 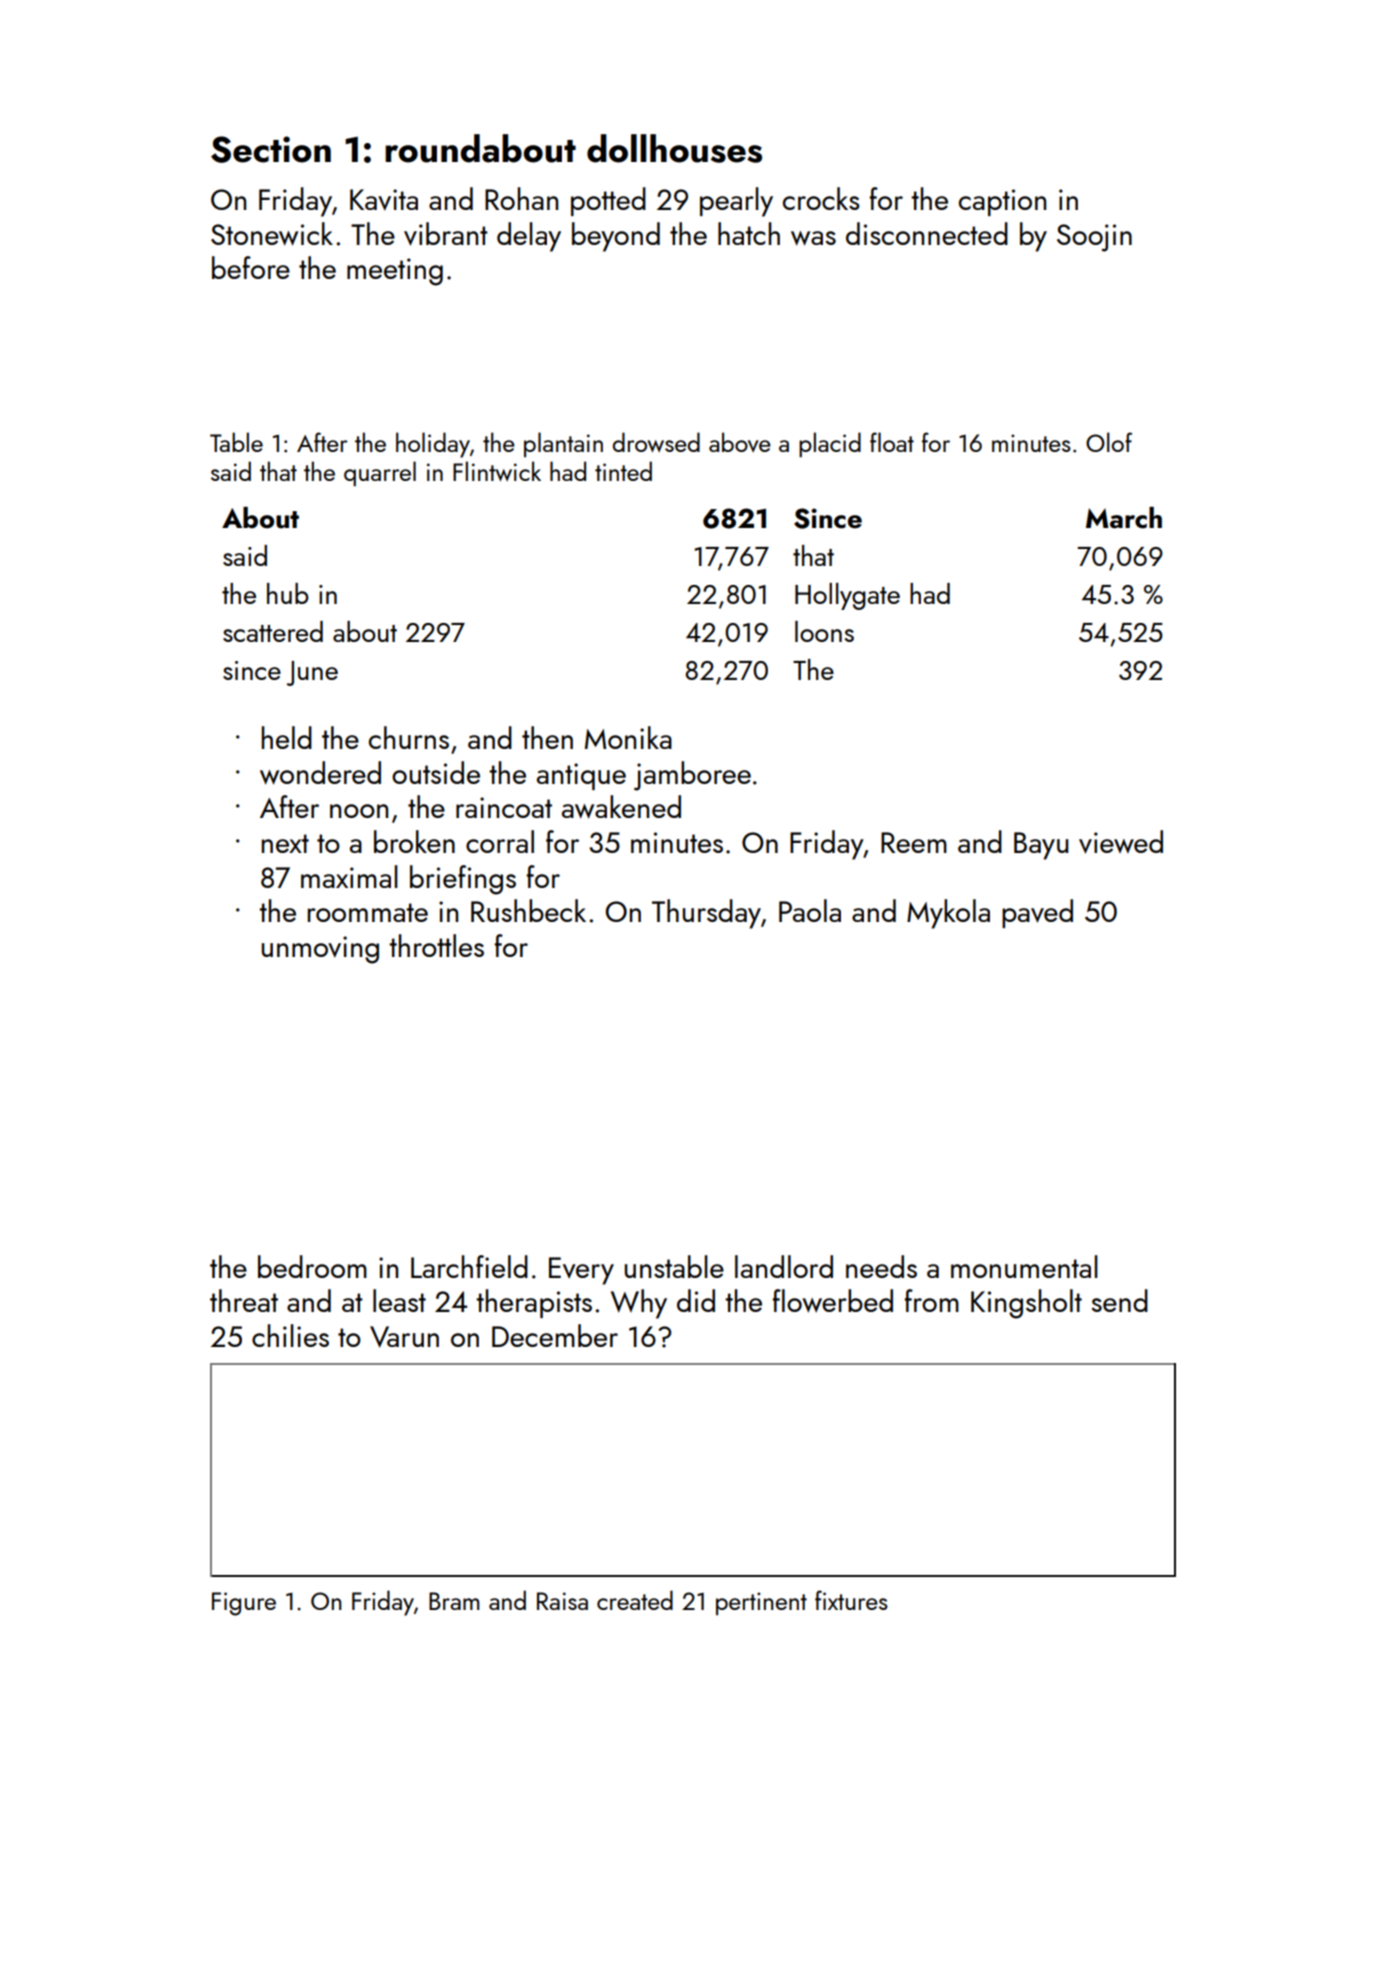 I want to click on Thursday, so click(x=706, y=914).
